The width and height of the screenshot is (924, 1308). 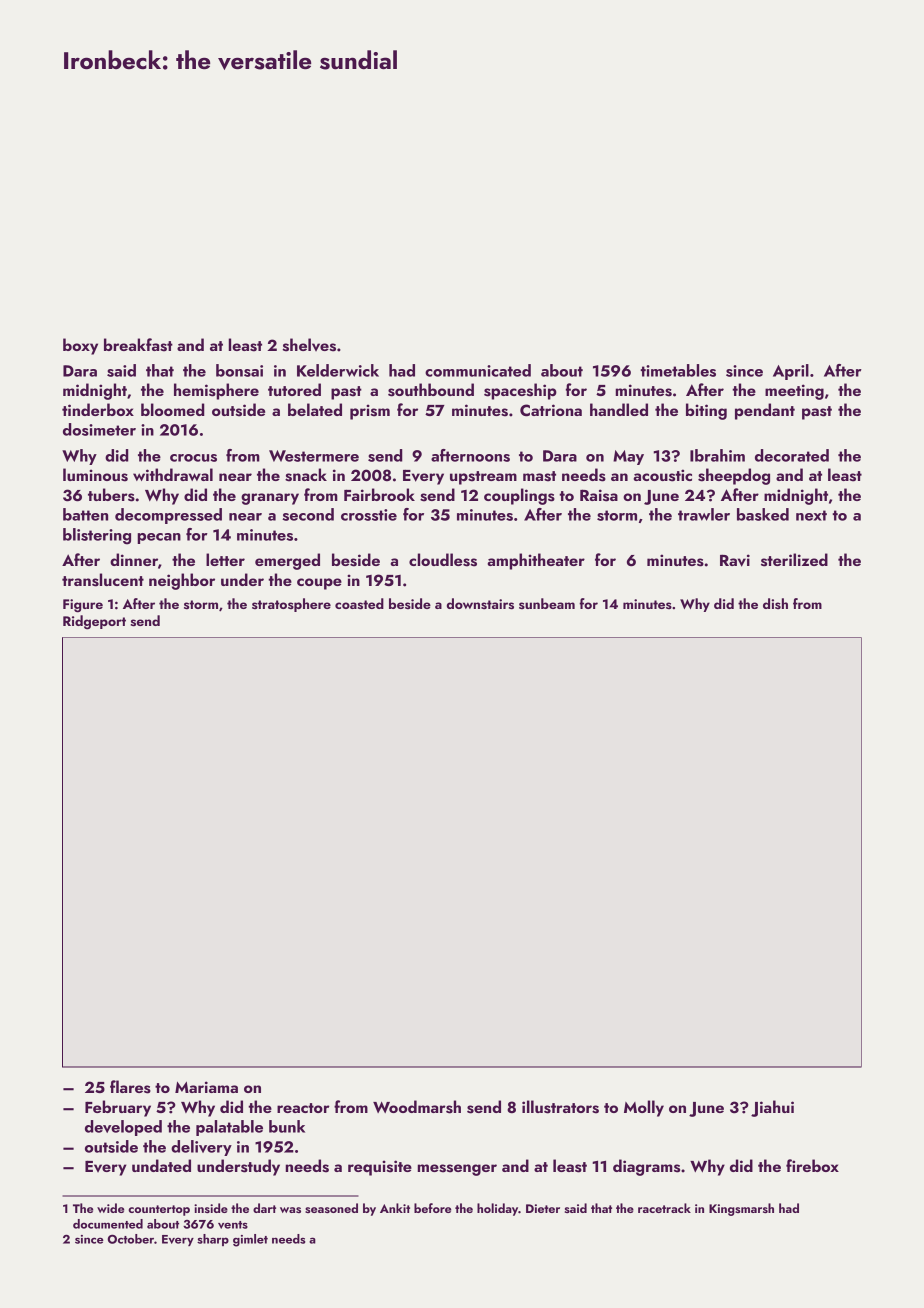 What do you see at coordinates (547, 603) in the screenshot?
I see `sunbeam` at bounding box center [547, 603].
